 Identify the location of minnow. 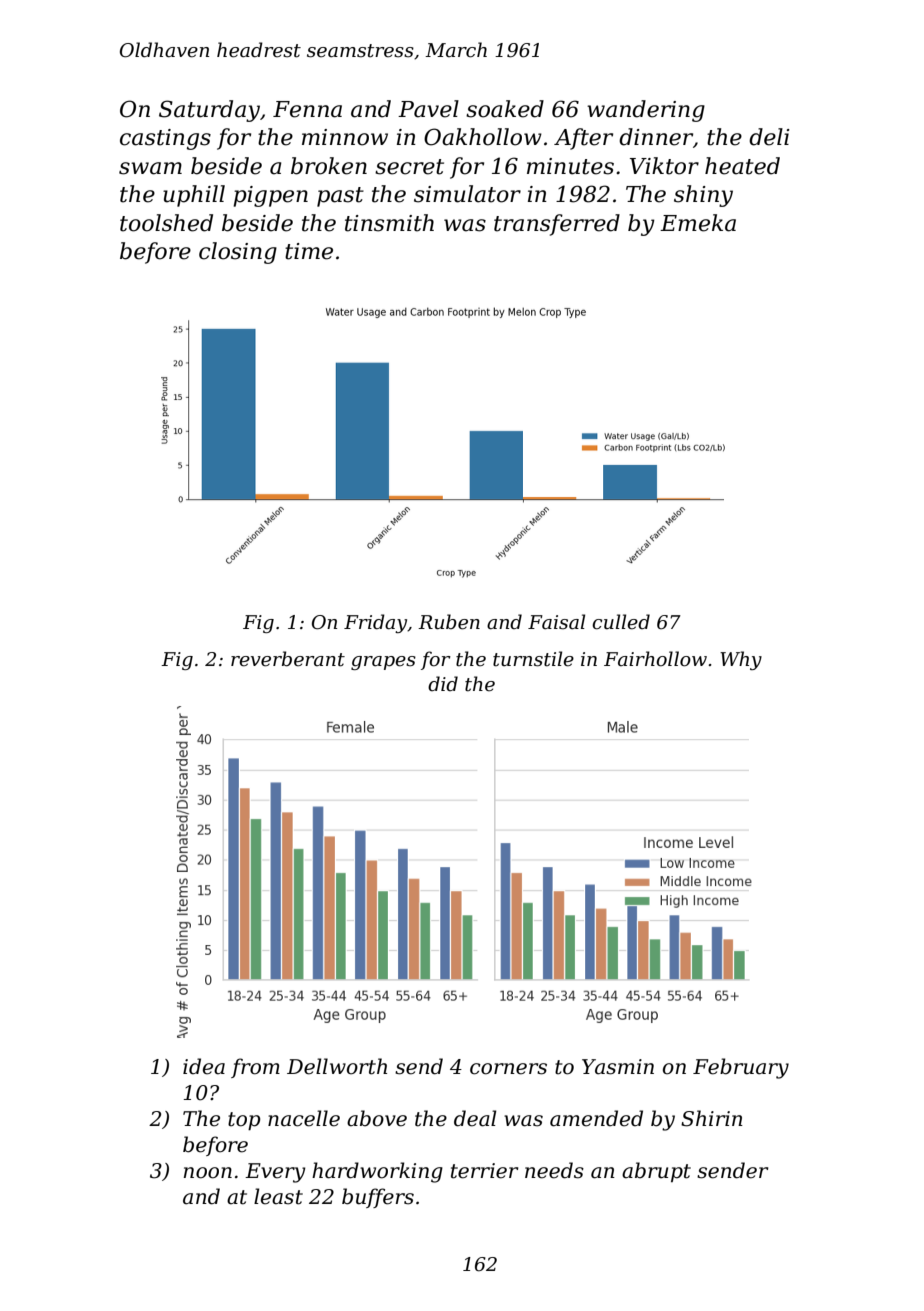
(345, 137).
